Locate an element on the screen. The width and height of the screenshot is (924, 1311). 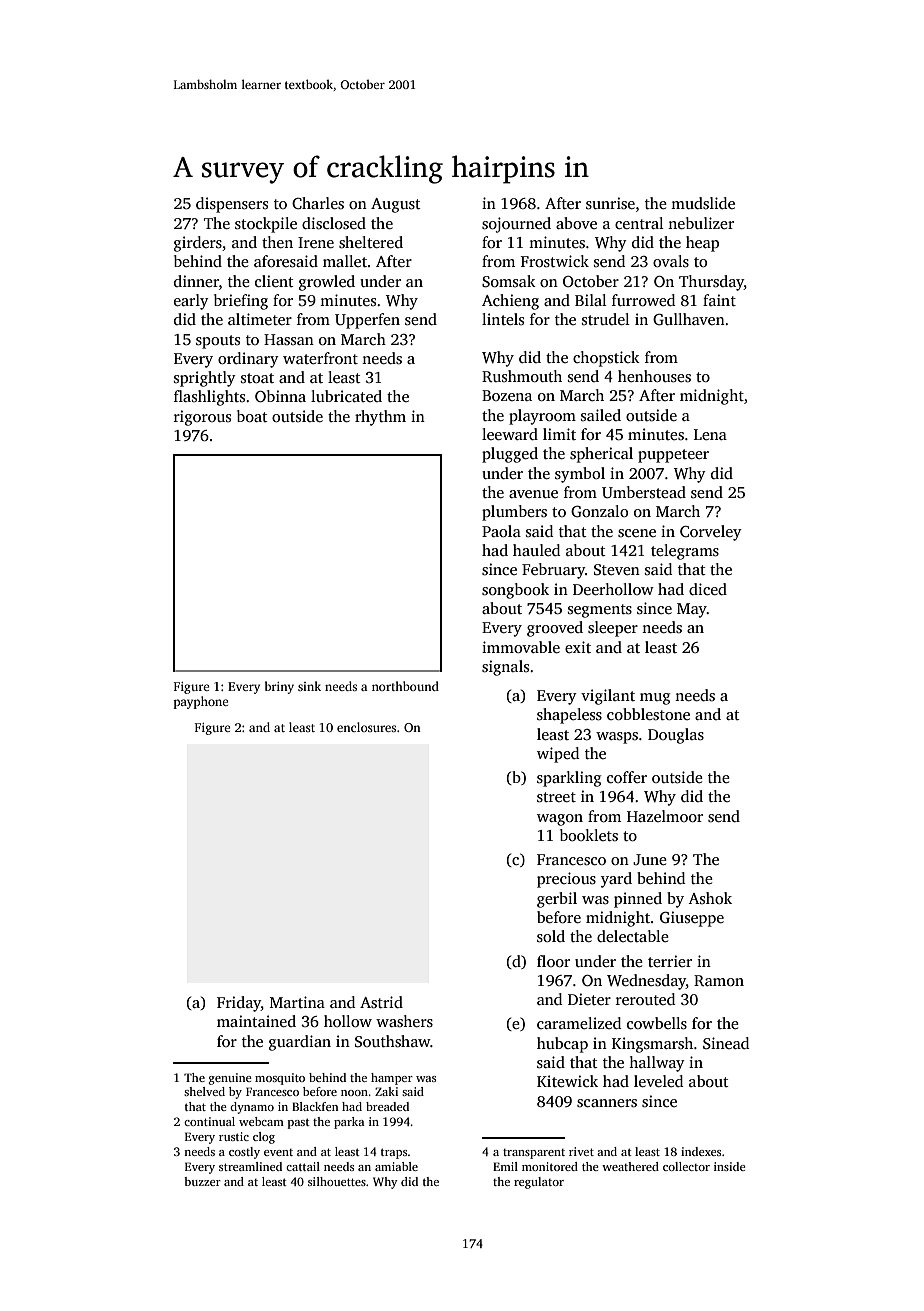
rhythm is located at coordinates (380, 418).
